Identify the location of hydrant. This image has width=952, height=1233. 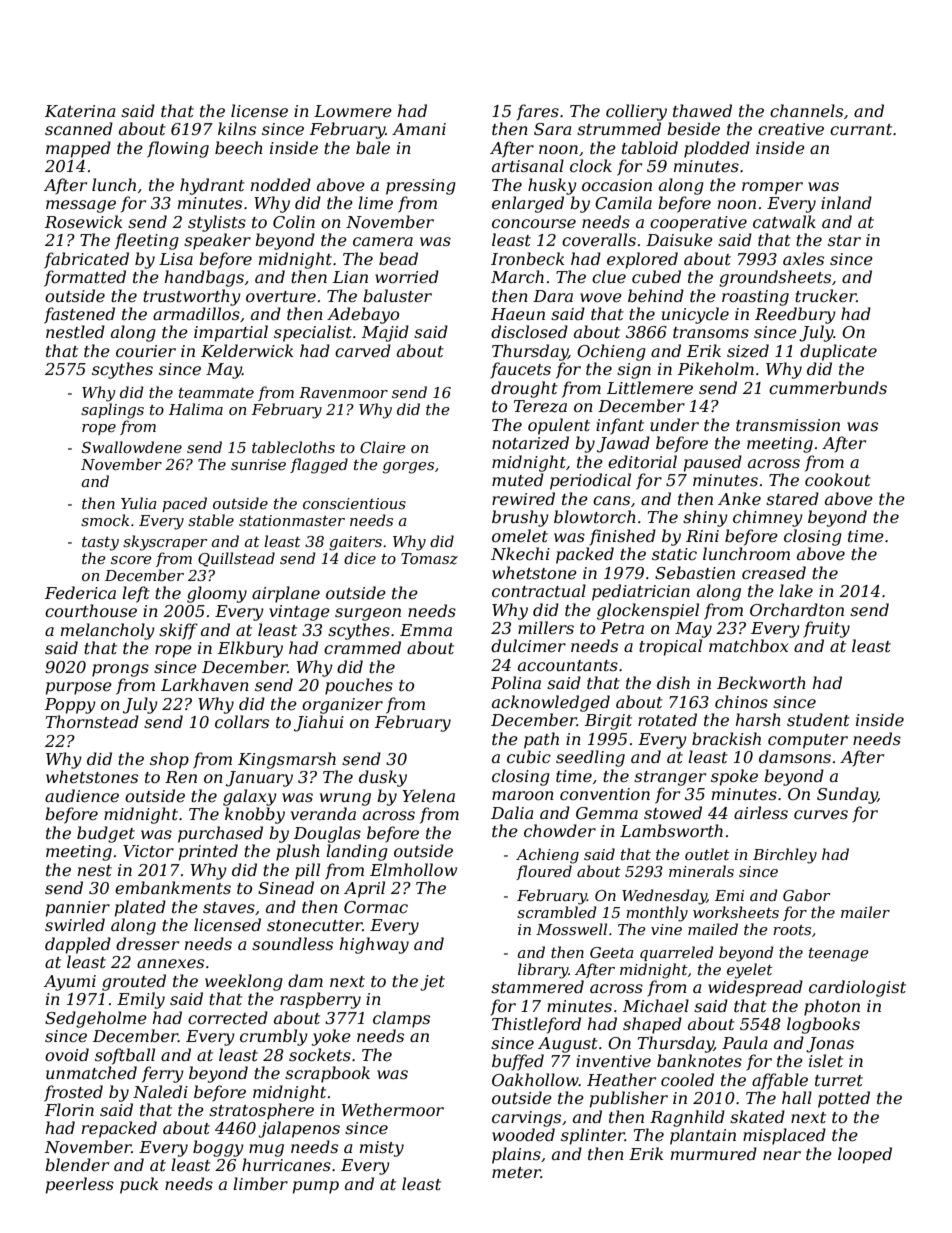
(212, 186).
